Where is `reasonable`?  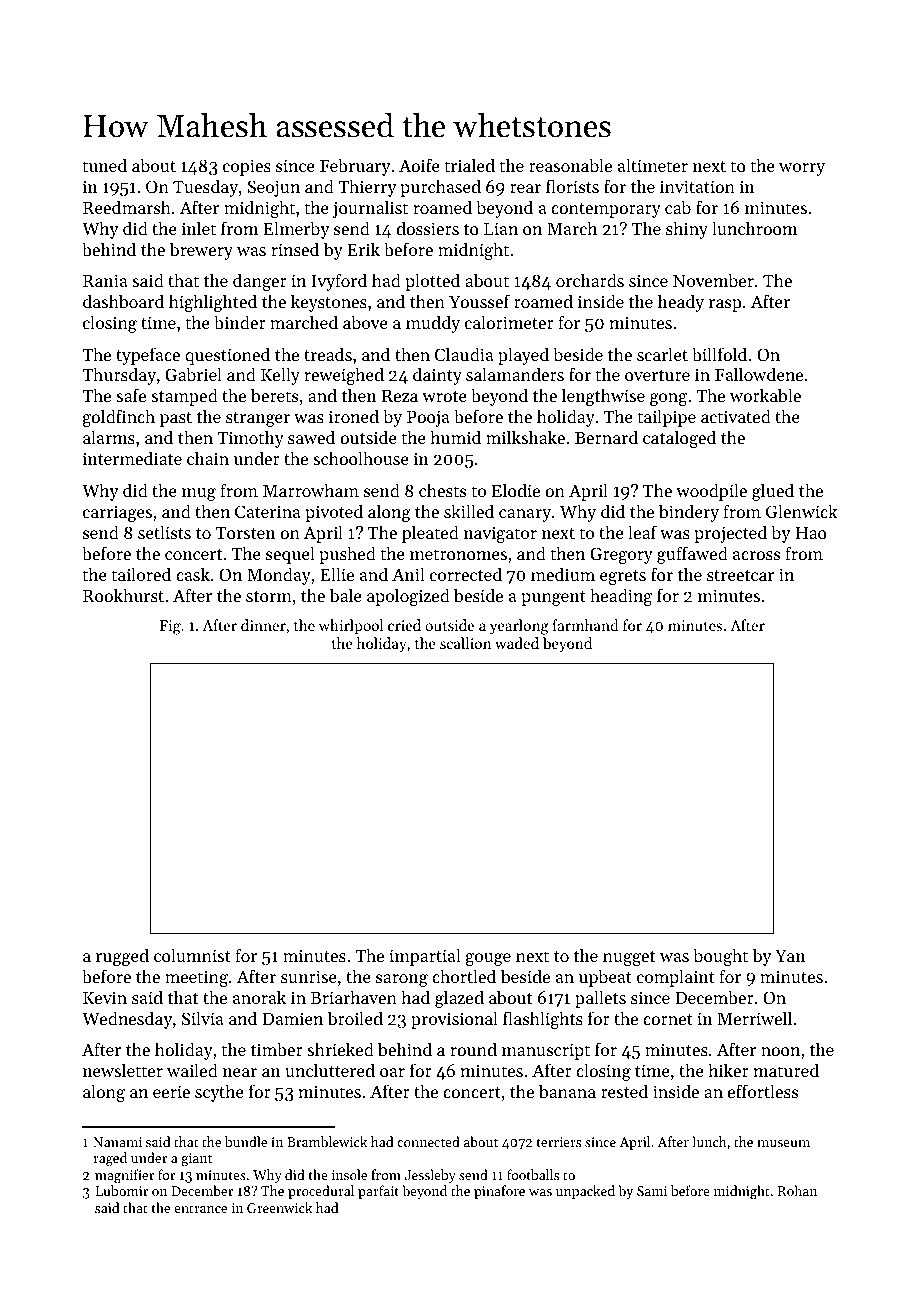 reasonable is located at coordinates (570, 165).
